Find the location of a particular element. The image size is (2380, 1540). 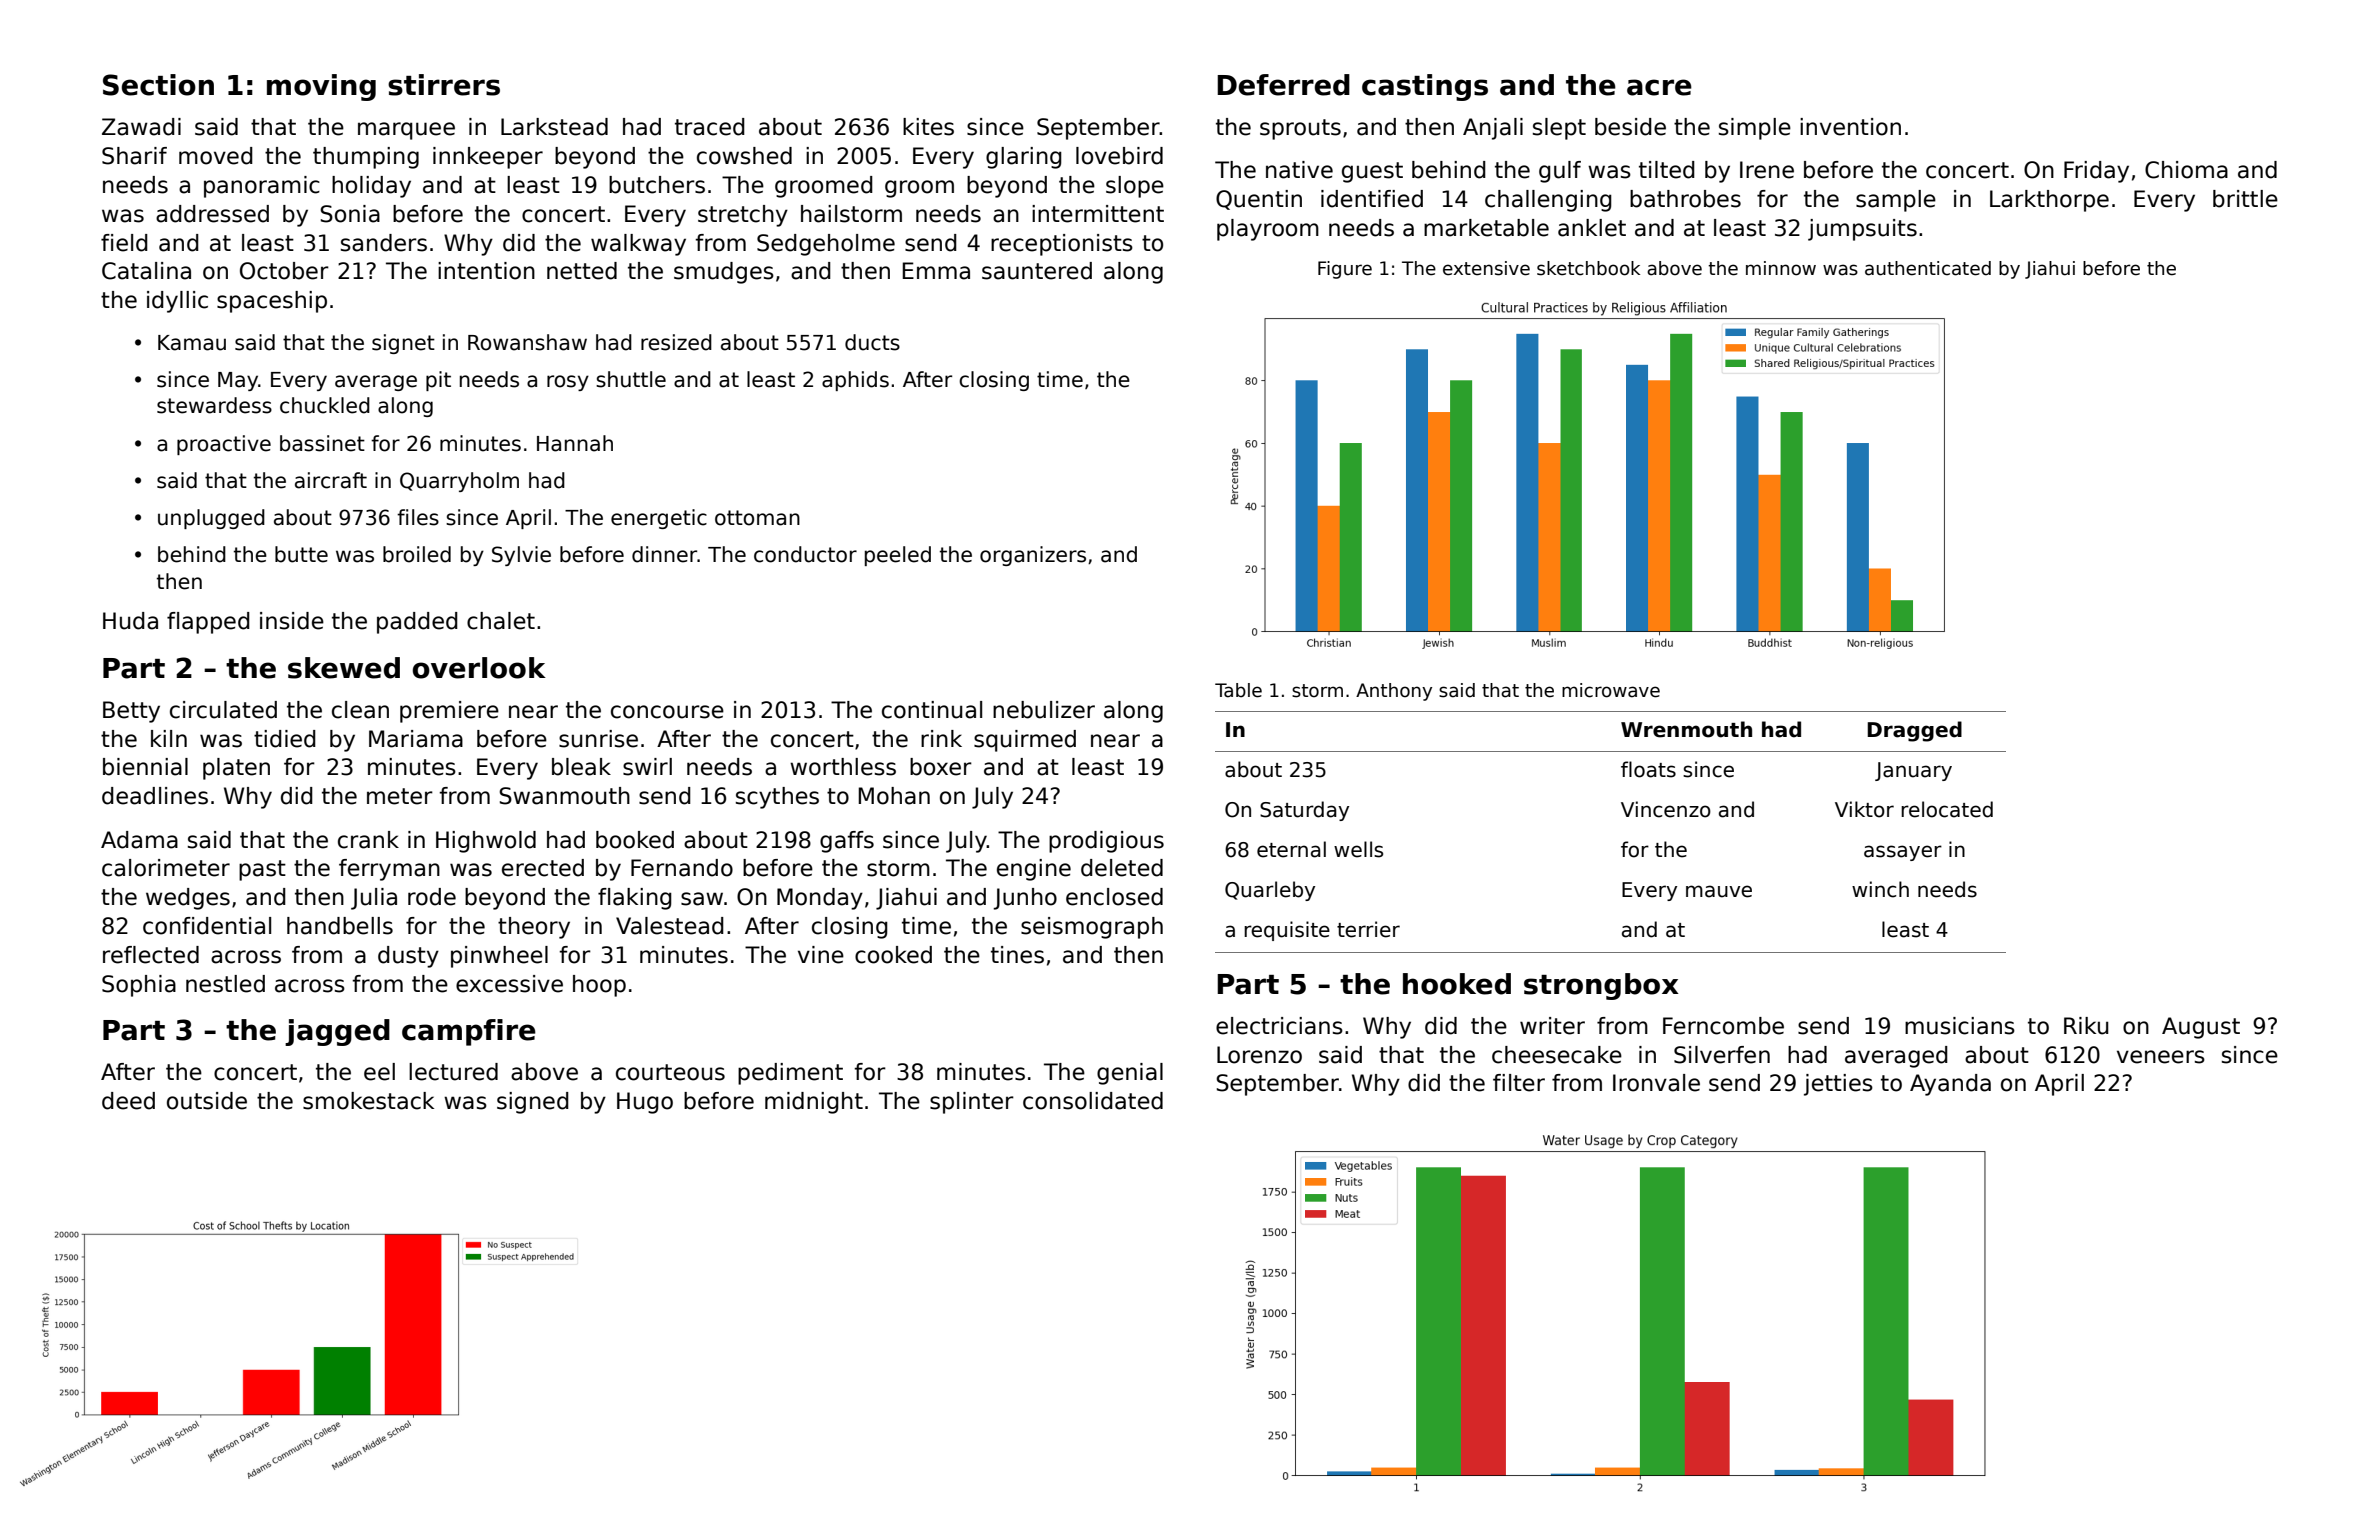

winch is located at coordinates (1880, 889).
